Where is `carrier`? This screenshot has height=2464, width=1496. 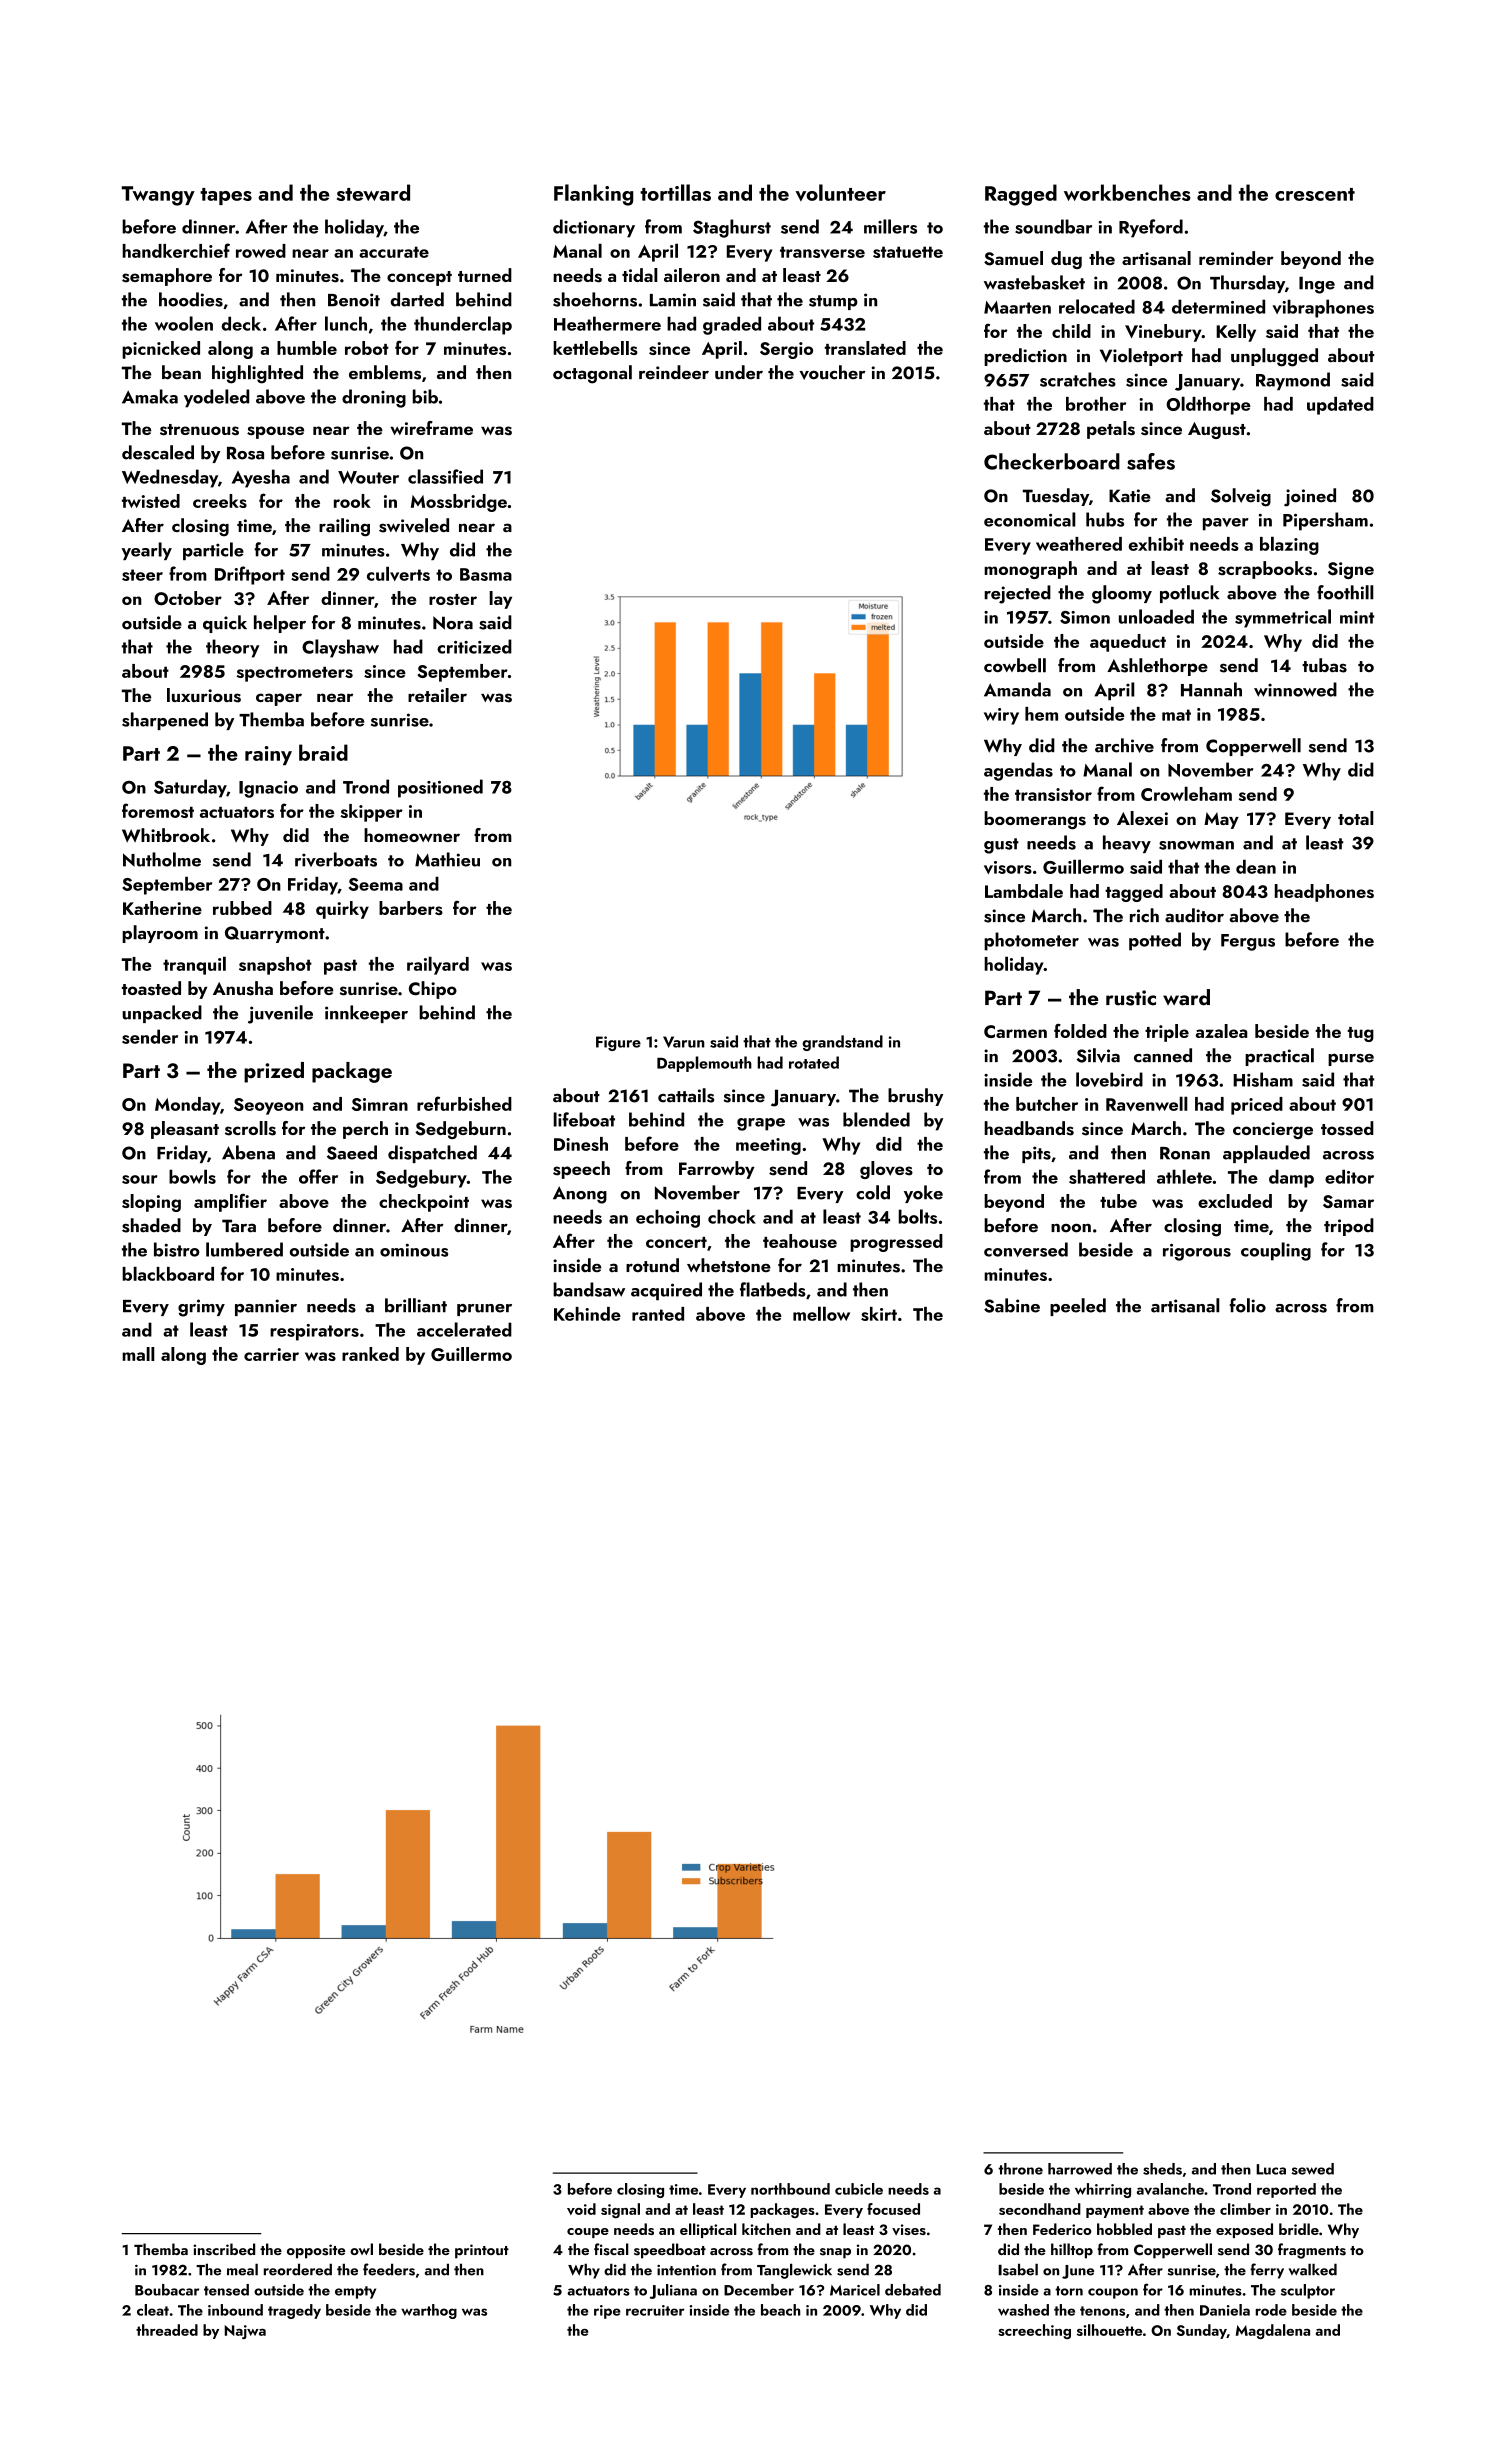
carrier is located at coordinates (271, 1354).
